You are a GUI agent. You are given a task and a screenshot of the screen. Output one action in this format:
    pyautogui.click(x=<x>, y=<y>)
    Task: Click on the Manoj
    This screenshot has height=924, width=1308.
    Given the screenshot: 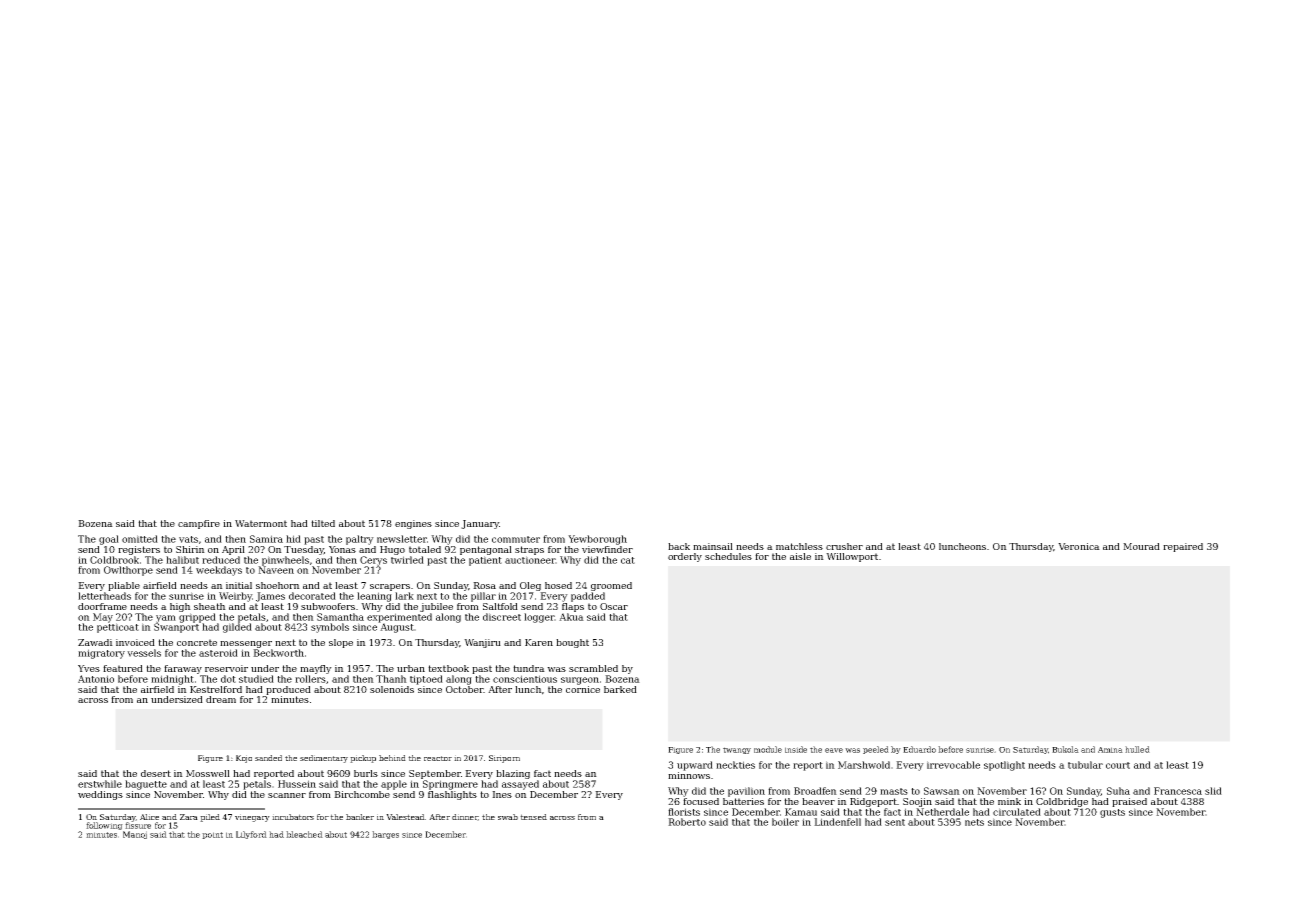 What is the action you would take?
    pyautogui.click(x=135, y=835)
